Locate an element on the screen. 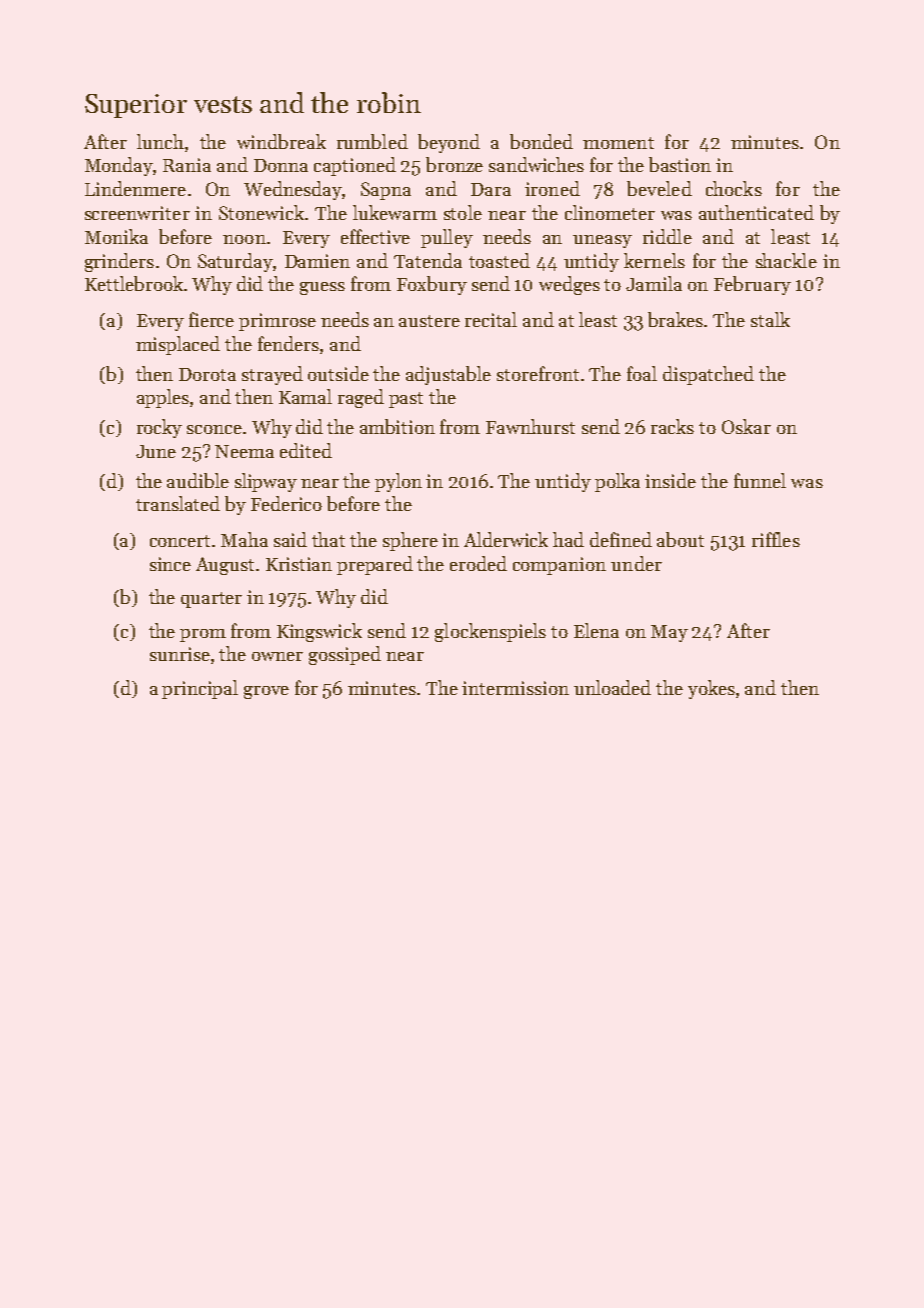 This screenshot has width=924, height=1308. Alderwick is located at coordinates (506, 539).
